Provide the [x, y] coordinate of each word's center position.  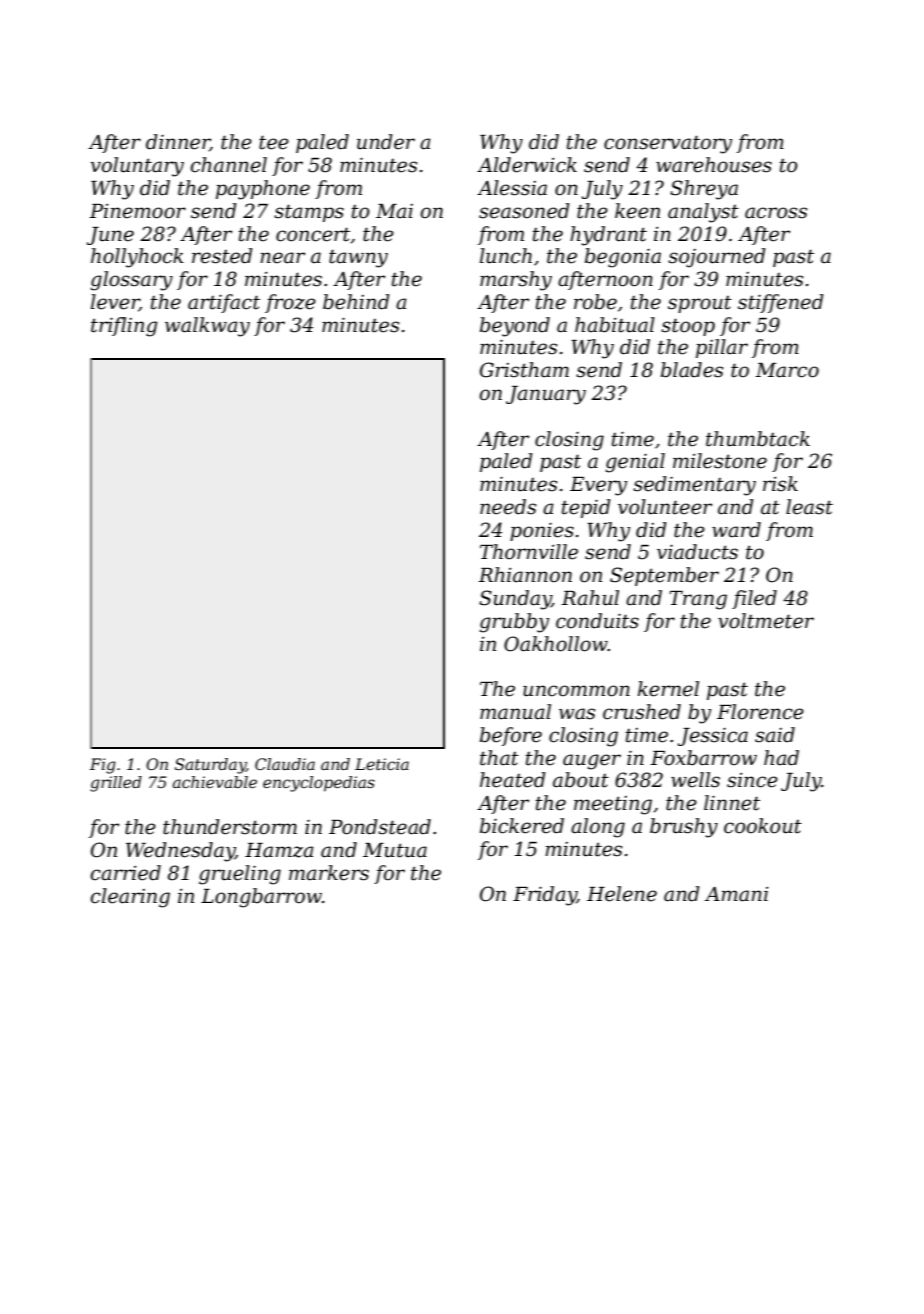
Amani [737, 894]
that [499, 758]
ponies [542, 531]
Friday [545, 896]
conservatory [668, 144]
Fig [103, 766]
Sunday [515, 600]
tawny [358, 258]
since [752, 780]
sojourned [717, 258]
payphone [263, 190]
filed [754, 599]
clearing [130, 898]
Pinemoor [137, 211]
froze [290, 303]
